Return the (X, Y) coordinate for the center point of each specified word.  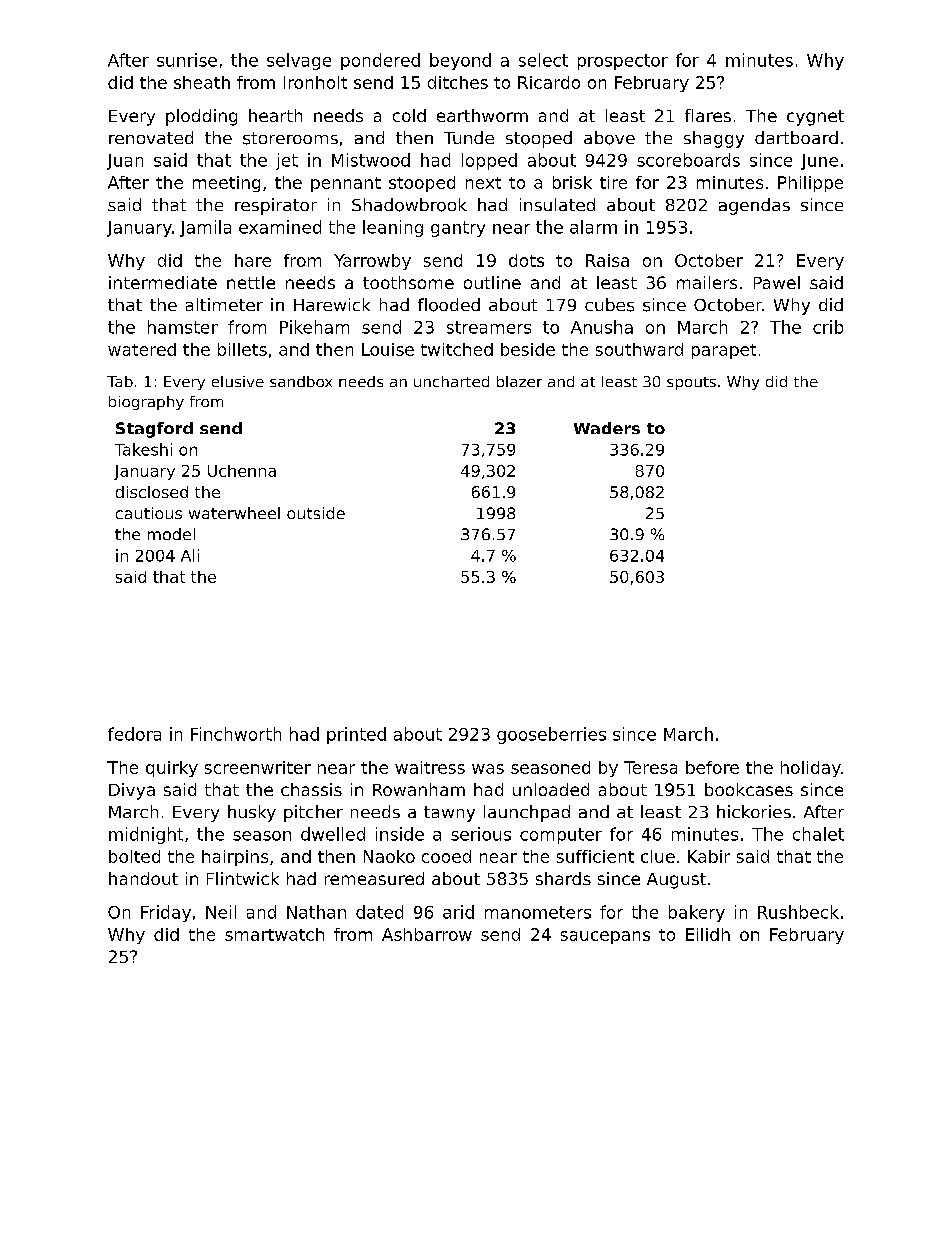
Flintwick (243, 878)
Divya (132, 791)
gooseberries (551, 735)
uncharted (451, 381)
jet (287, 161)
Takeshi (143, 449)
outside (316, 513)
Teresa (650, 767)
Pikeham (314, 327)
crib (828, 327)
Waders (607, 428)
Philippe (810, 184)
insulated (557, 204)
